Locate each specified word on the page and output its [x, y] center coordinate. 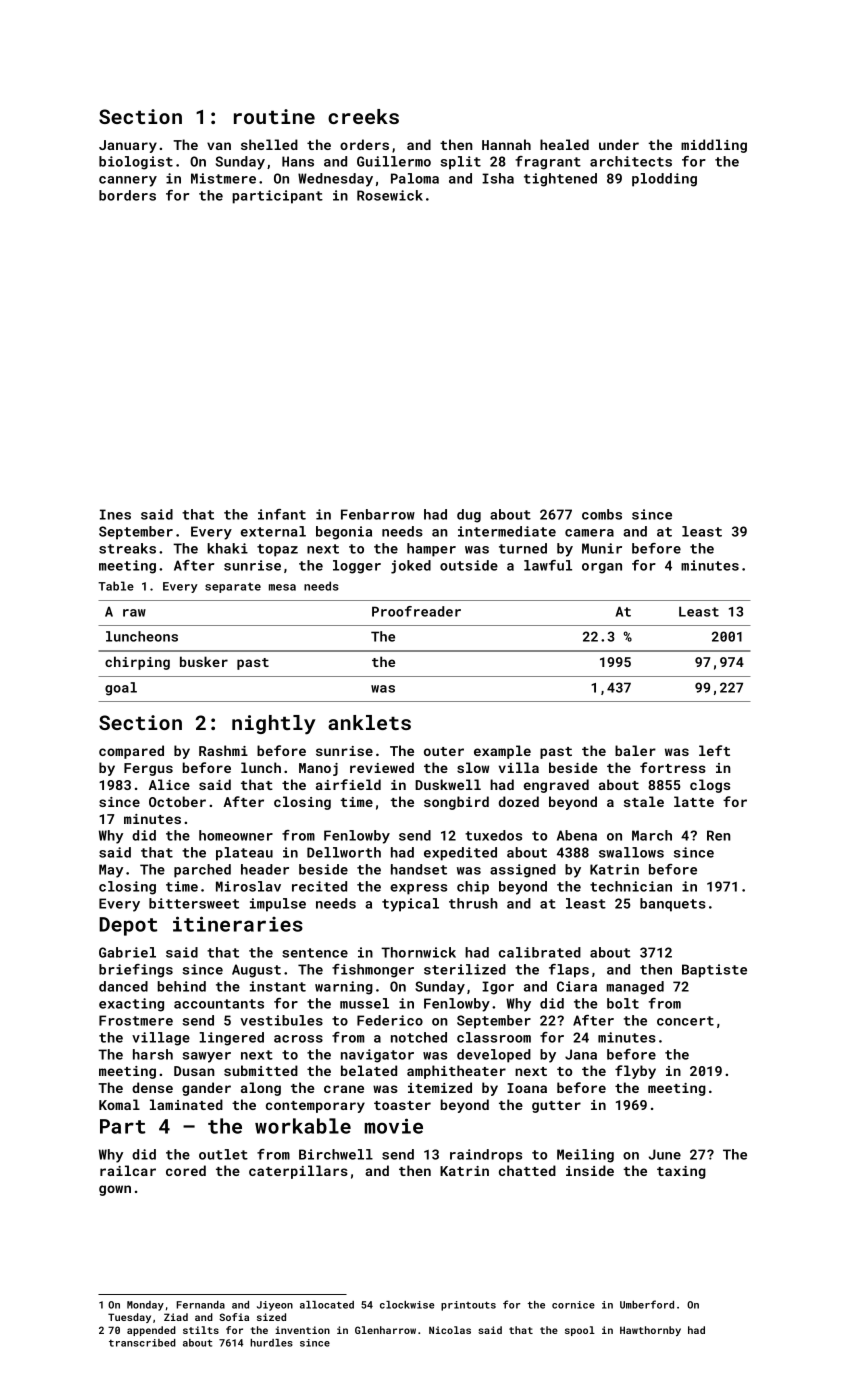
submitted [261, 1070]
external [273, 531]
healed [564, 144]
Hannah [506, 144]
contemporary [315, 1107]
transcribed [142, 1343]
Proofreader [416, 611]
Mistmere [223, 178]
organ [602, 568]
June [665, 1154]
